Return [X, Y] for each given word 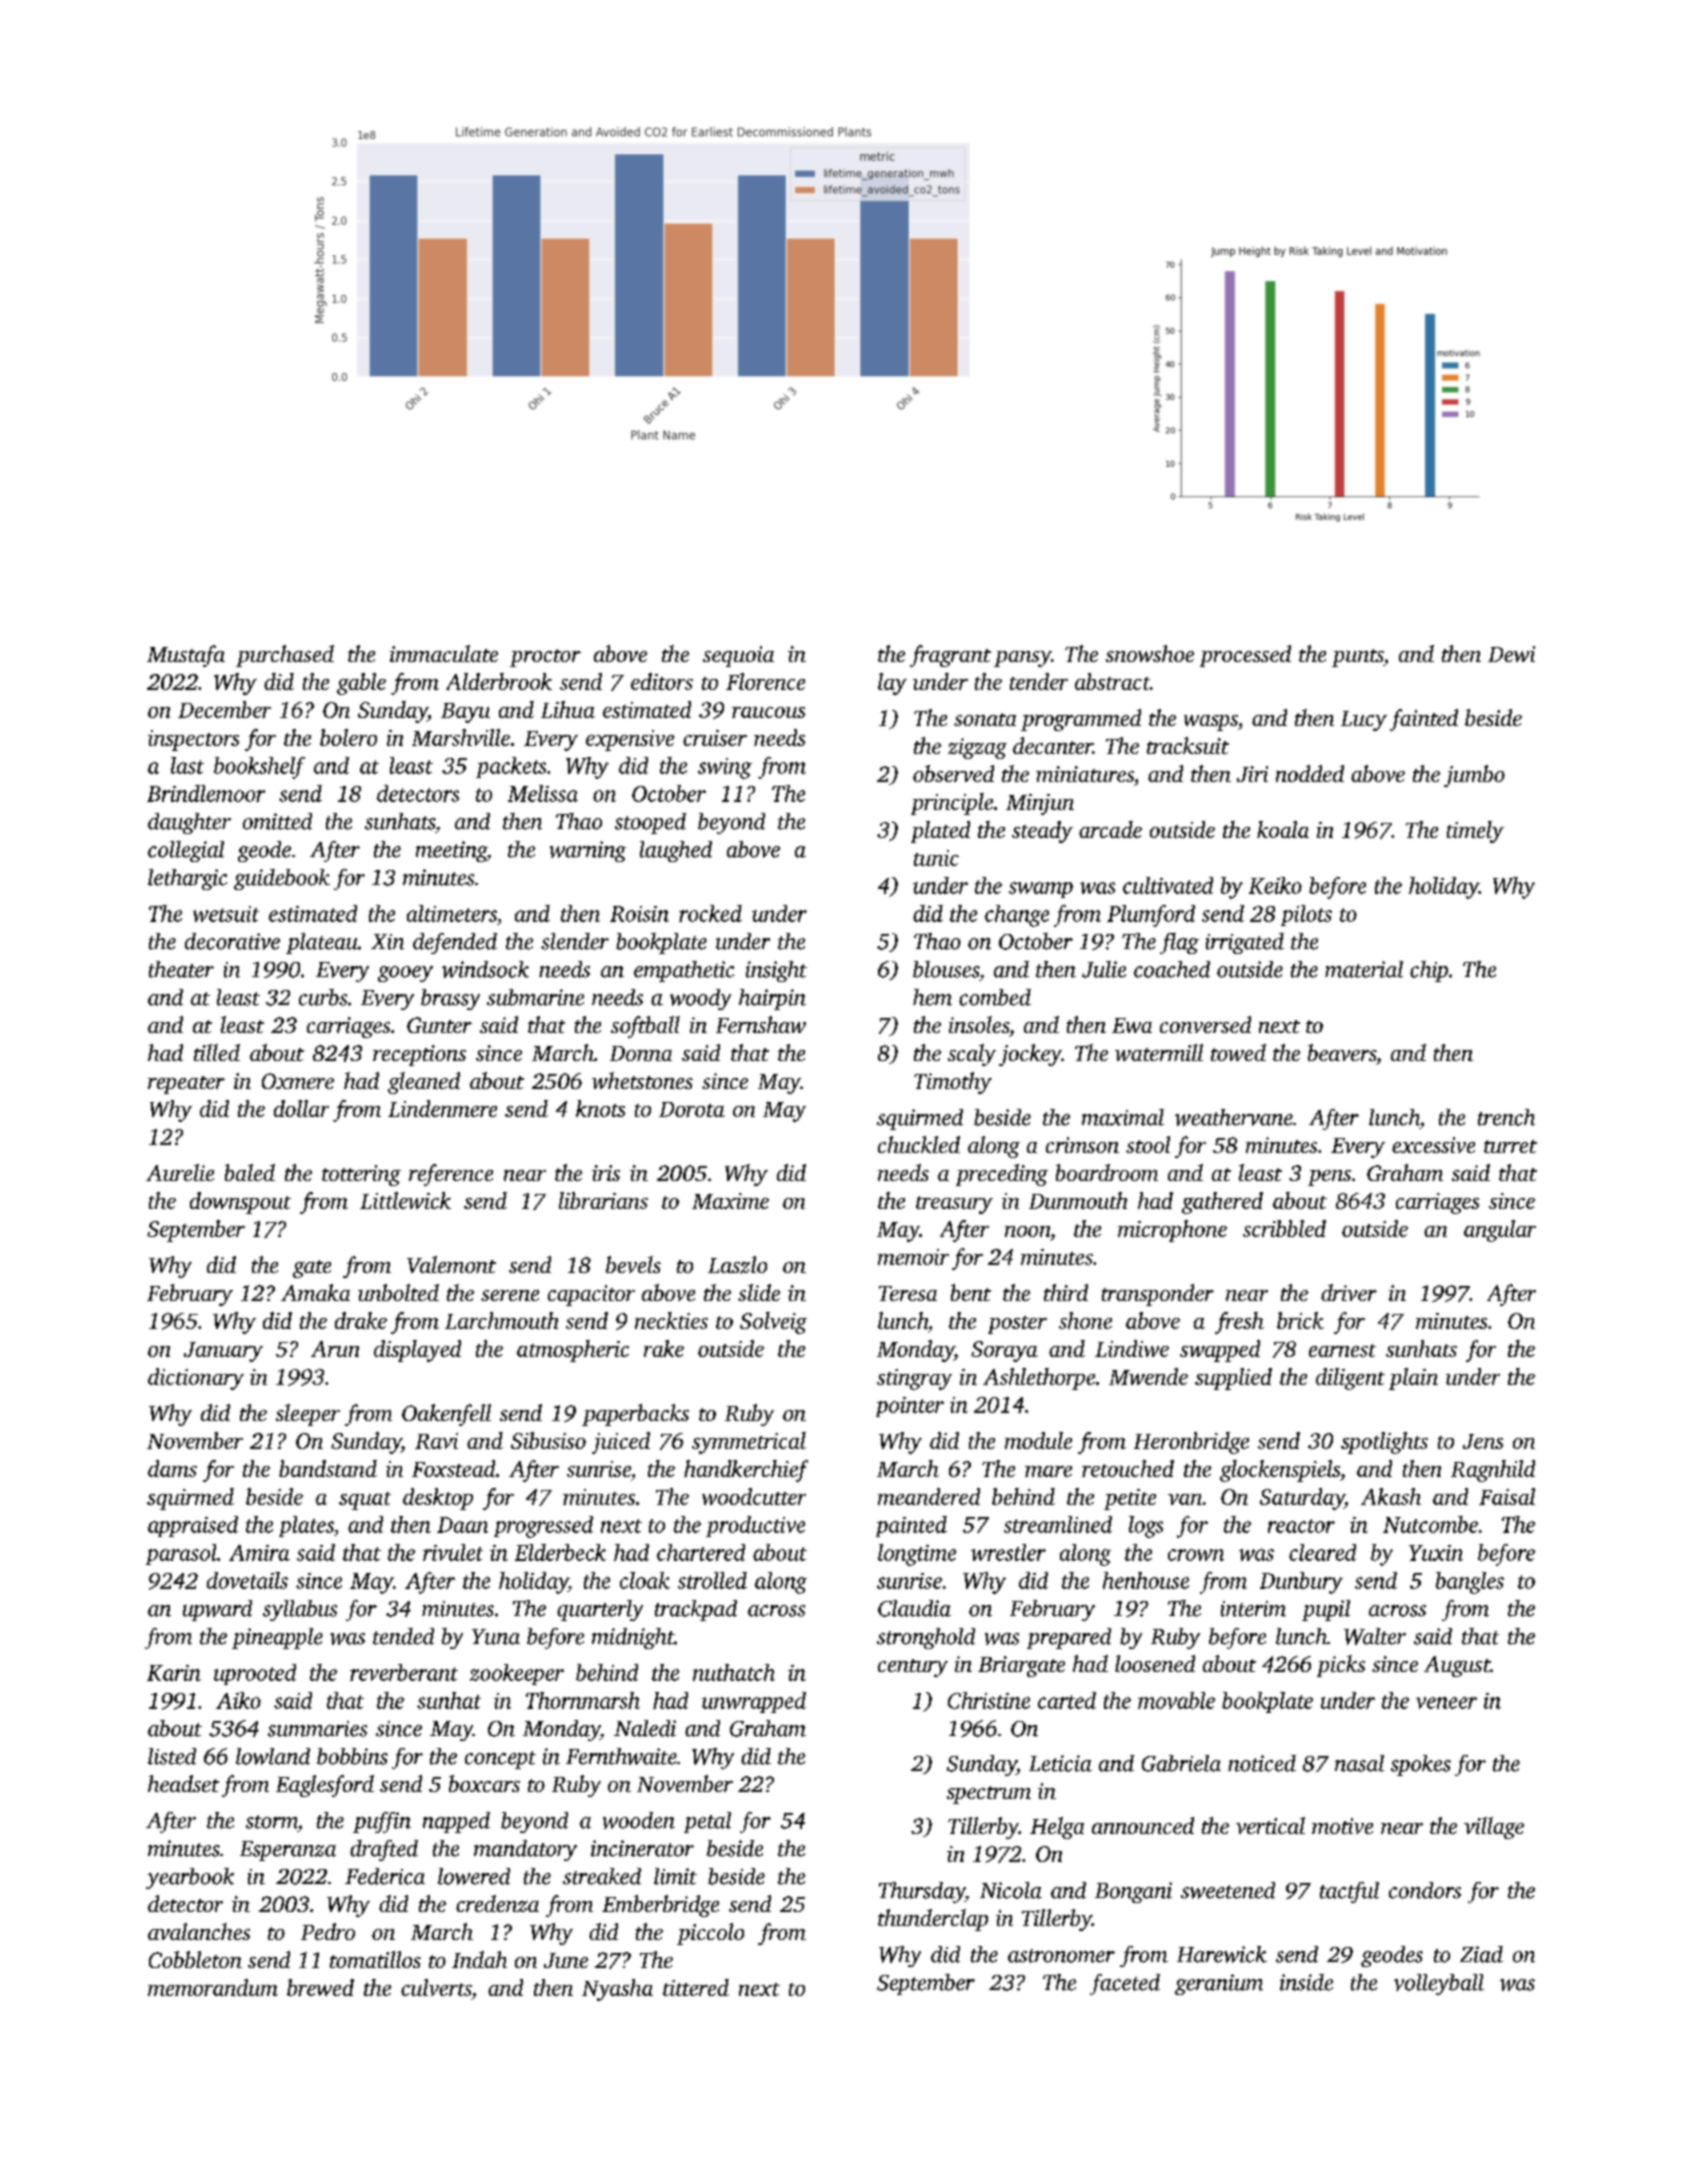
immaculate [444, 653]
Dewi [1511, 654]
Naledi [645, 1728]
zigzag [977, 748]
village [1494, 1828]
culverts [436, 1987]
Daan [462, 1525]
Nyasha [617, 1990]
